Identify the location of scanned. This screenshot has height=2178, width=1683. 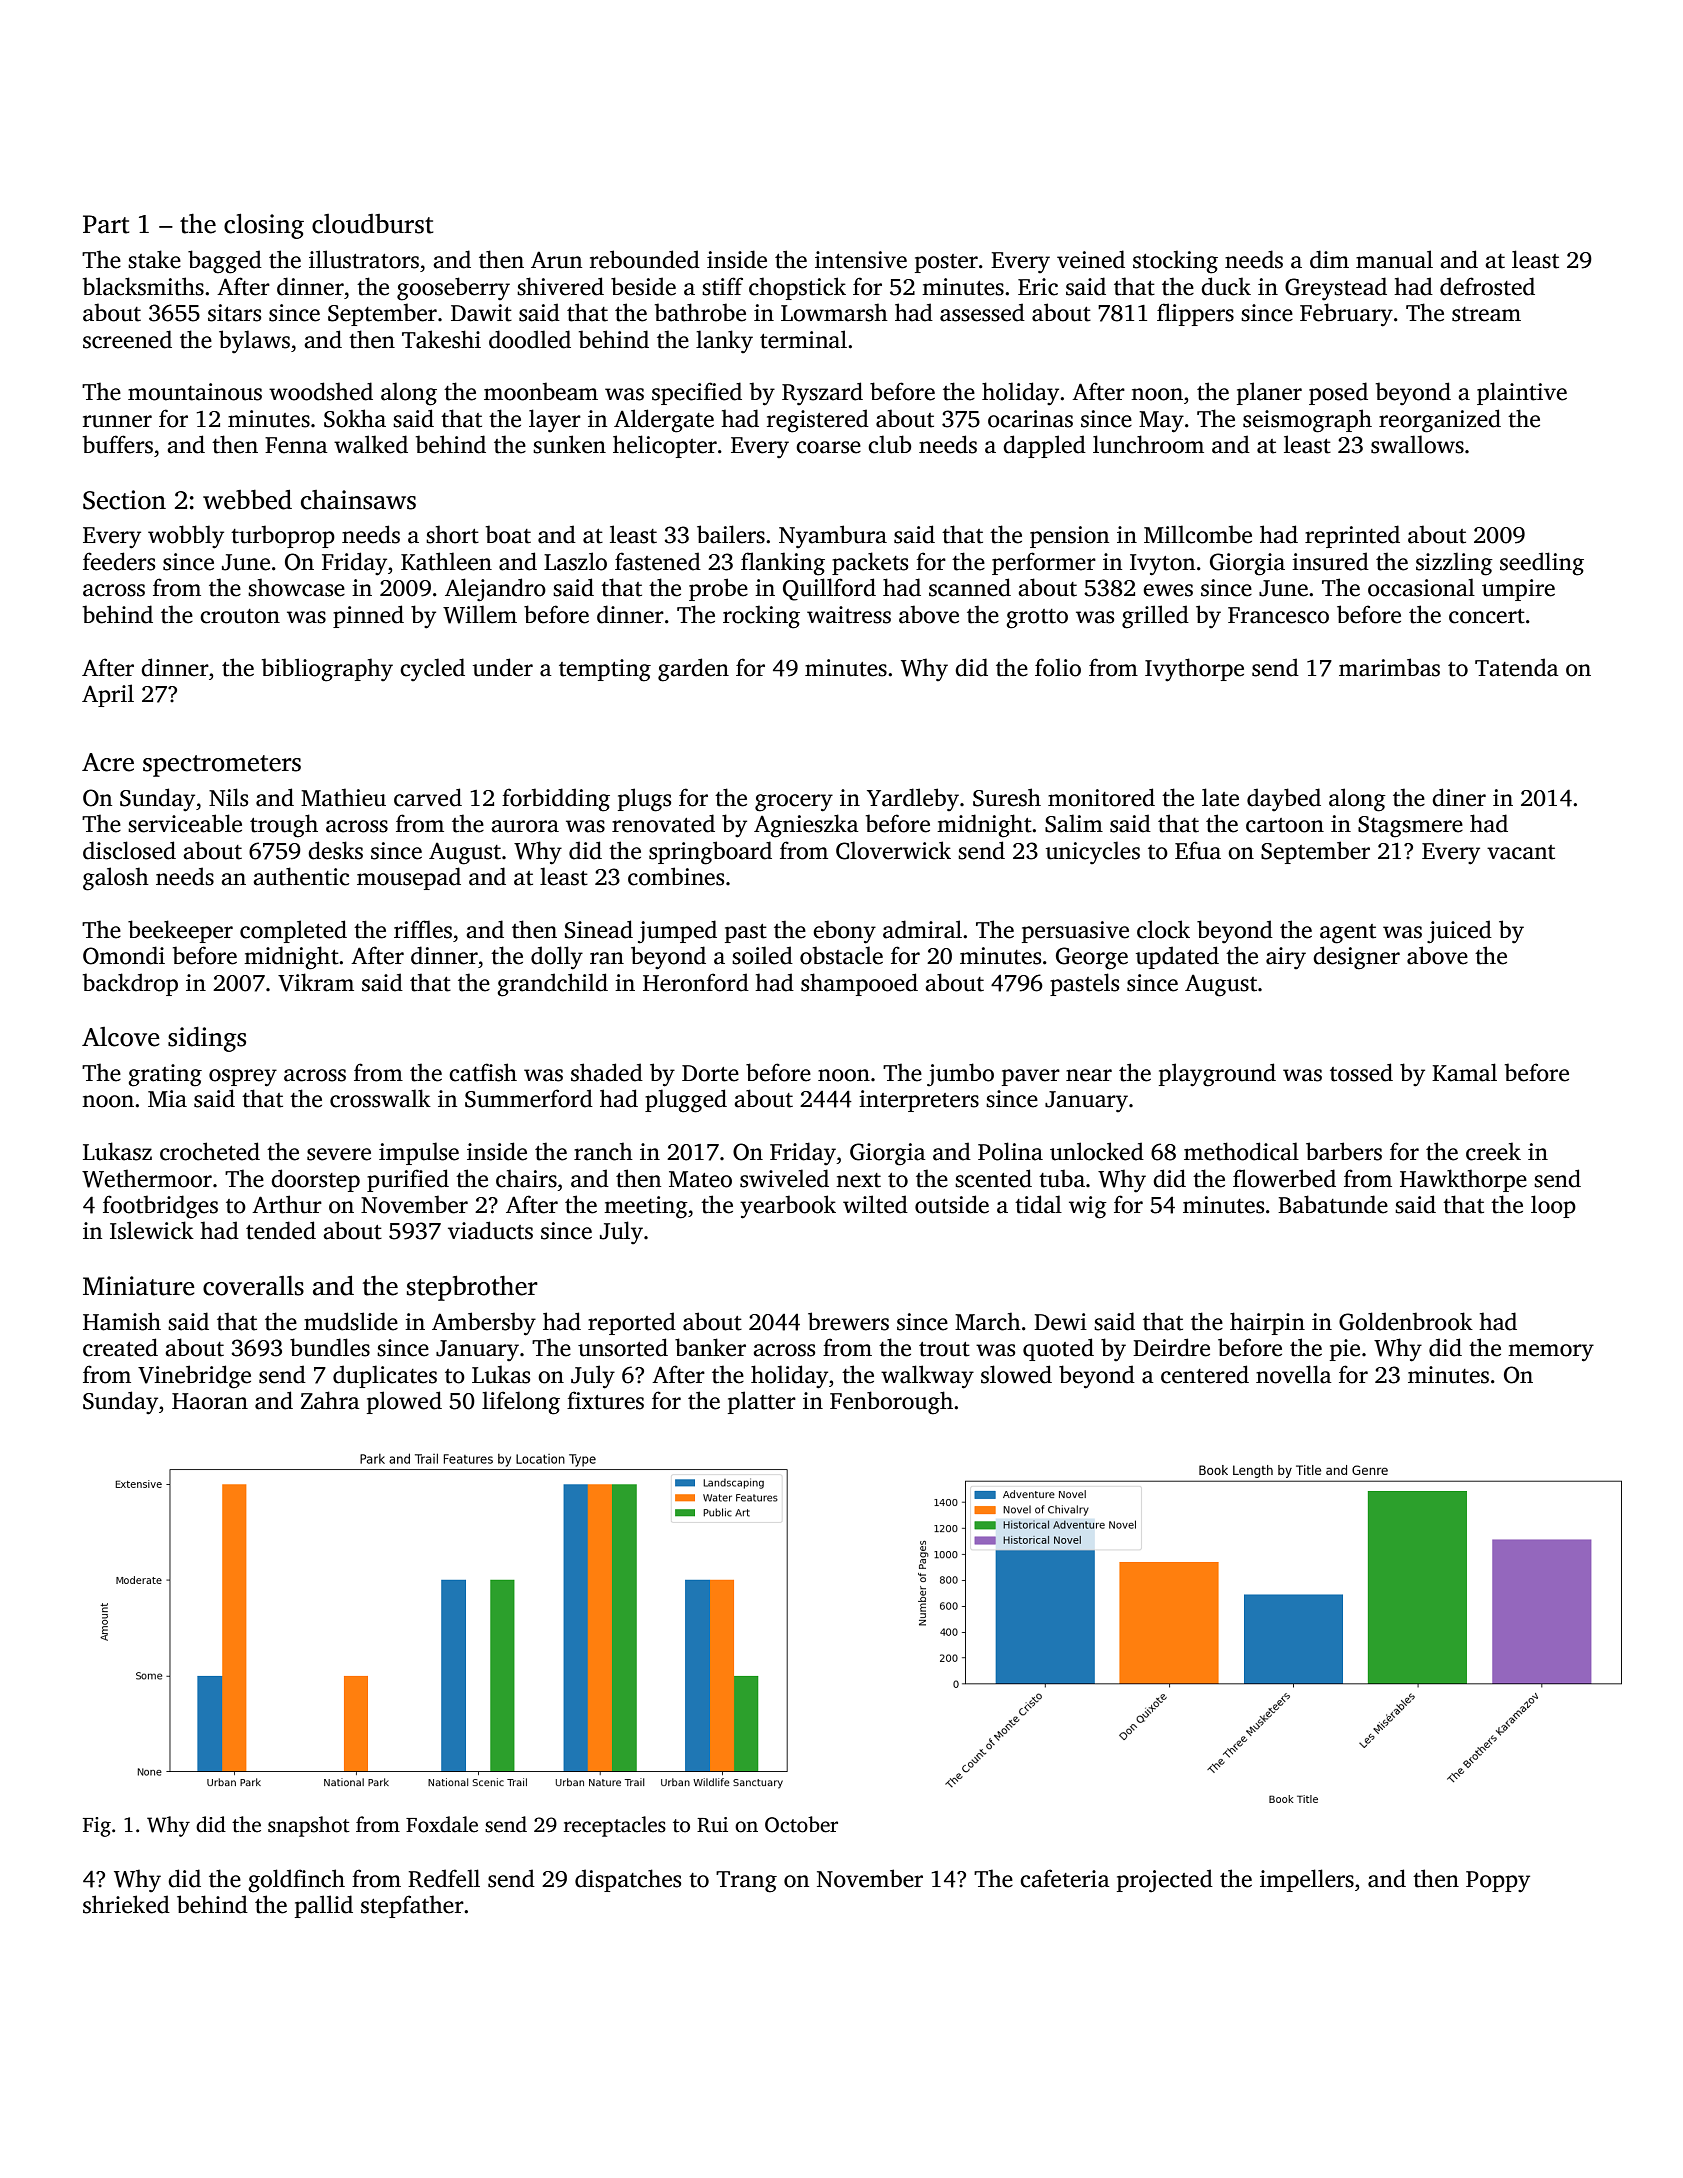
(970, 587).
